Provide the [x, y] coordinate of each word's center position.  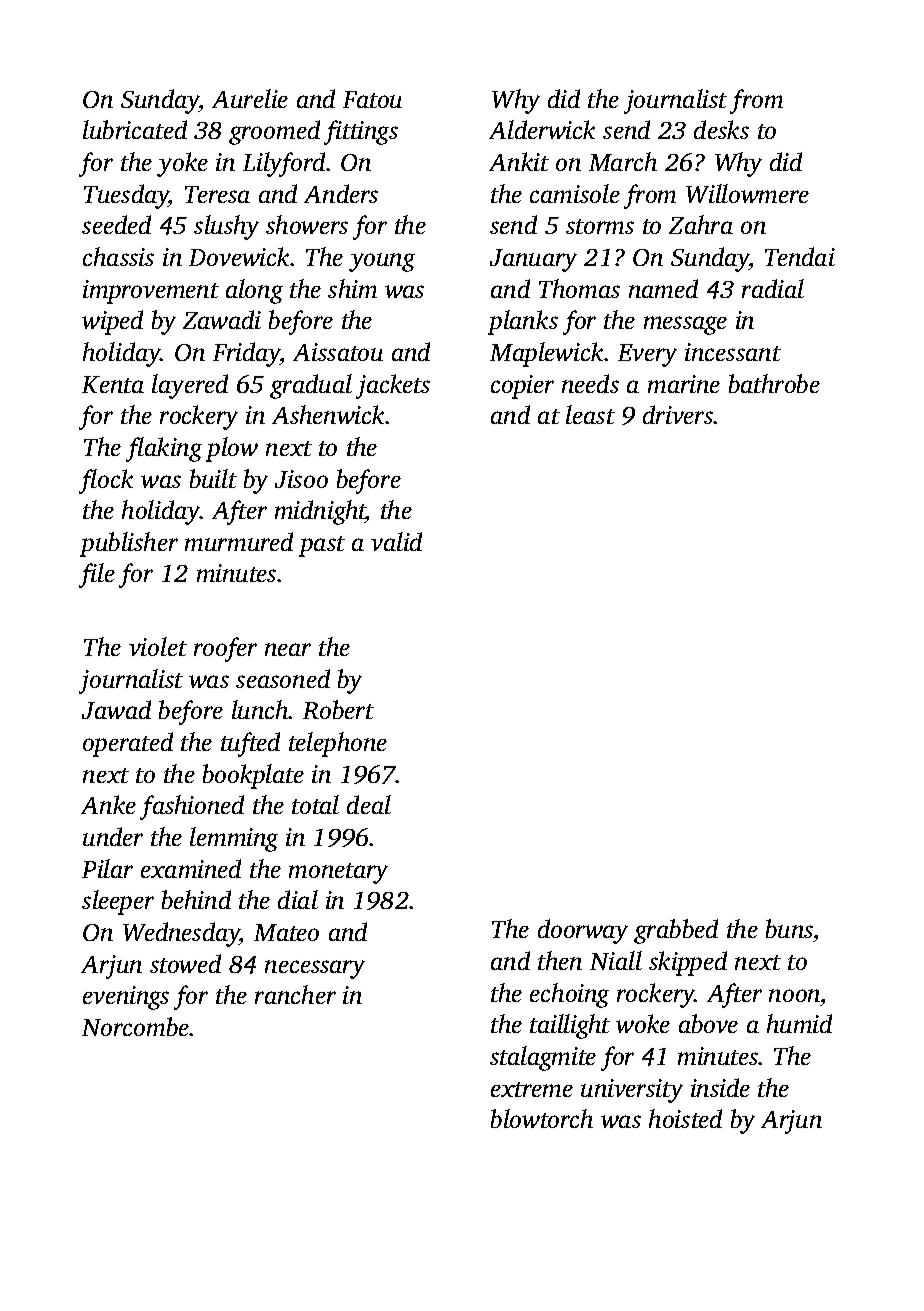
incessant [733, 352]
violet [158, 646]
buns [789, 928]
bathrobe [774, 383]
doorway [583, 931]
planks [523, 322]
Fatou [372, 99]
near [288, 649]
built [213, 478]
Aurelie [250, 98]
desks [721, 129]
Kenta [113, 384]
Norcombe [136, 1026]
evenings [126, 998]
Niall [616, 960]
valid [396, 541]
